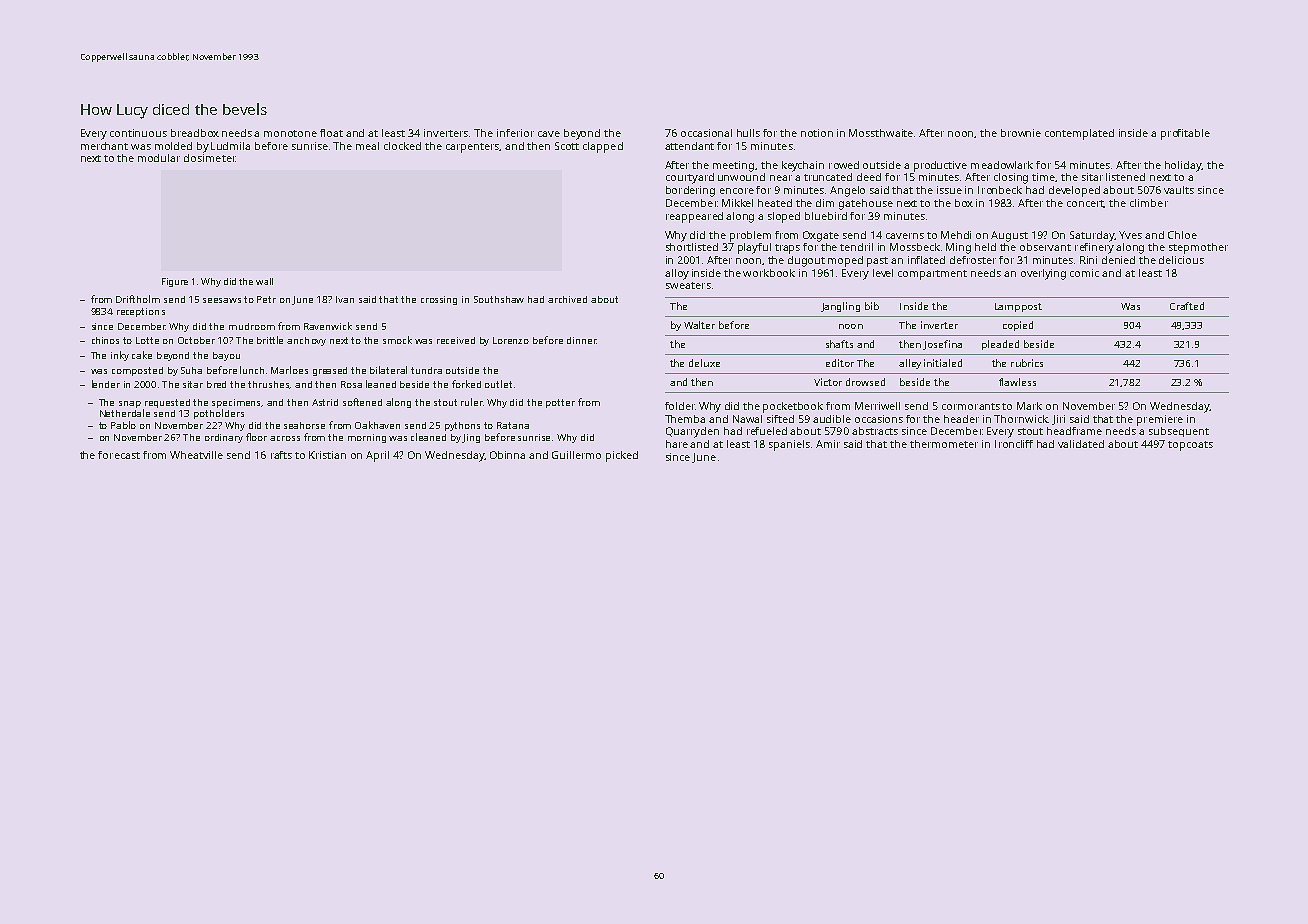  What do you see at coordinates (377, 456) in the screenshot?
I see `April` at bounding box center [377, 456].
